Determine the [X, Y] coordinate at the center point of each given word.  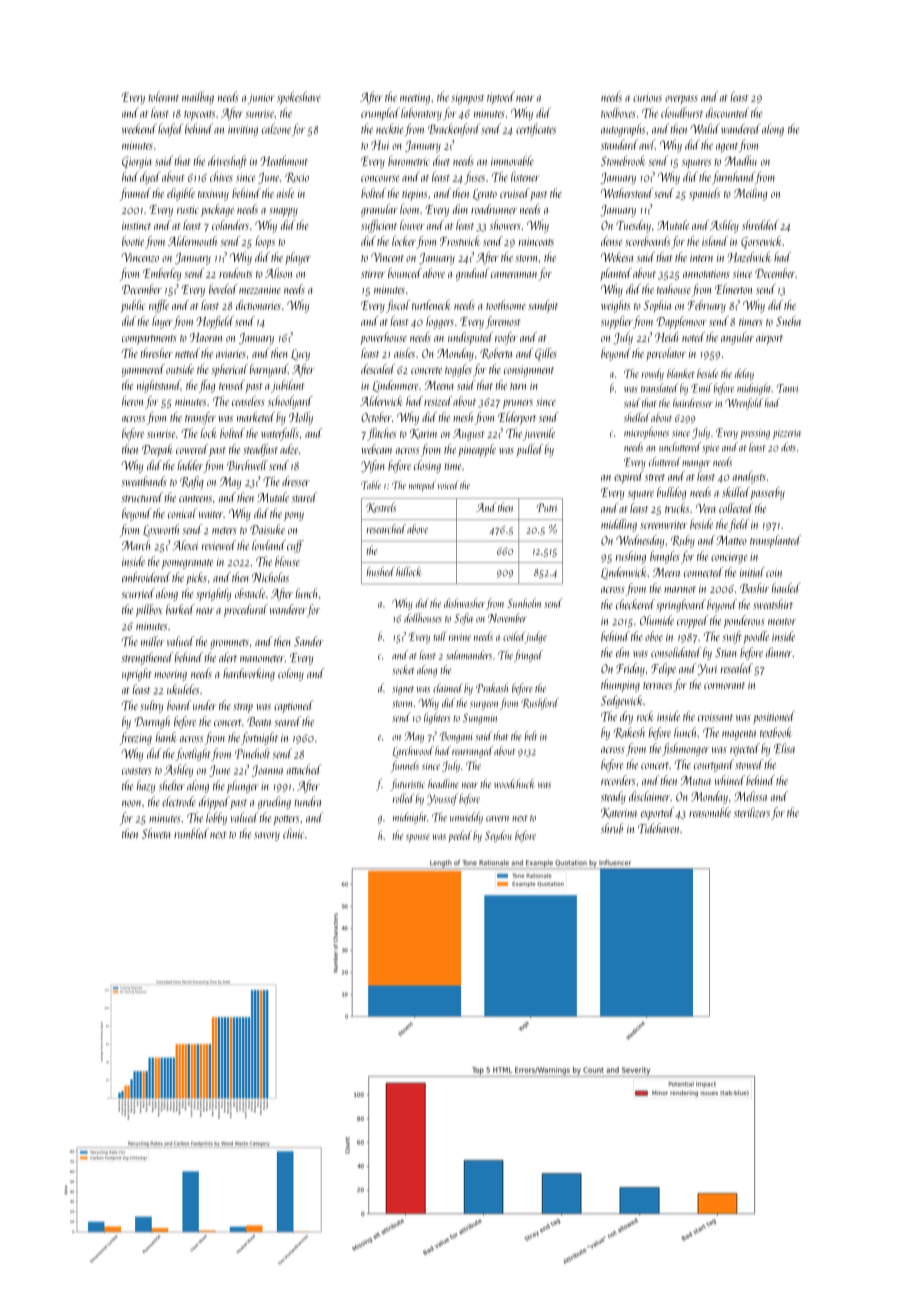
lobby [216, 818]
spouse [418, 838]
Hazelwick [749, 257]
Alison [278, 273]
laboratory [421, 114]
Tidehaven [658, 828]
